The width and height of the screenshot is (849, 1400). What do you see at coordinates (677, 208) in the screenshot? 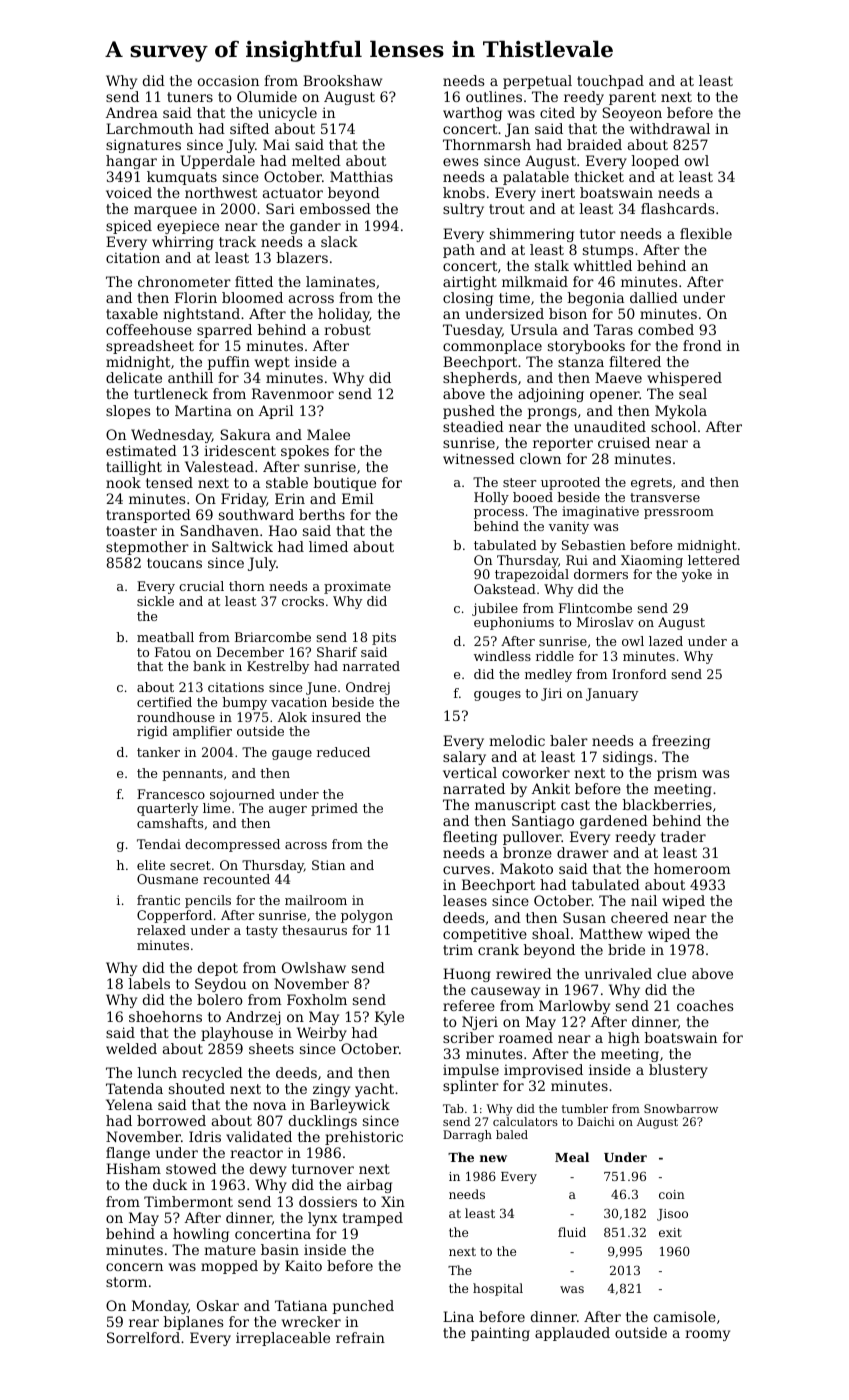
I see `flashcards` at bounding box center [677, 208].
